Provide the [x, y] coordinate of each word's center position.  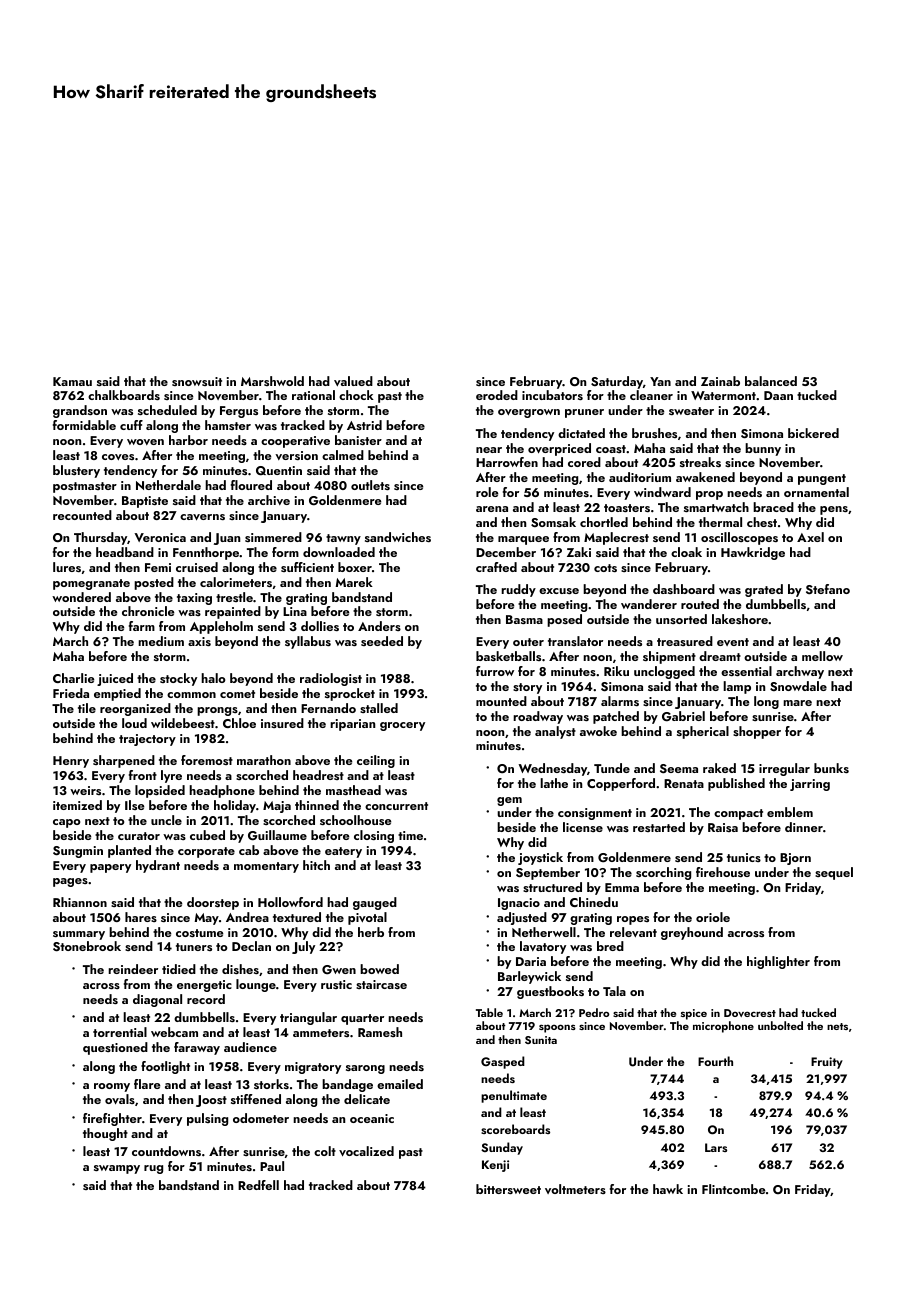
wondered [81, 597]
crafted [496, 567]
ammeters [321, 1033]
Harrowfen [507, 462]
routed [700, 604]
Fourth [715, 1061]
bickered [813, 433]
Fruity [827, 1063]
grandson [80, 411]
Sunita [541, 1040]
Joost [211, 1101]
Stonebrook [87, 946]
